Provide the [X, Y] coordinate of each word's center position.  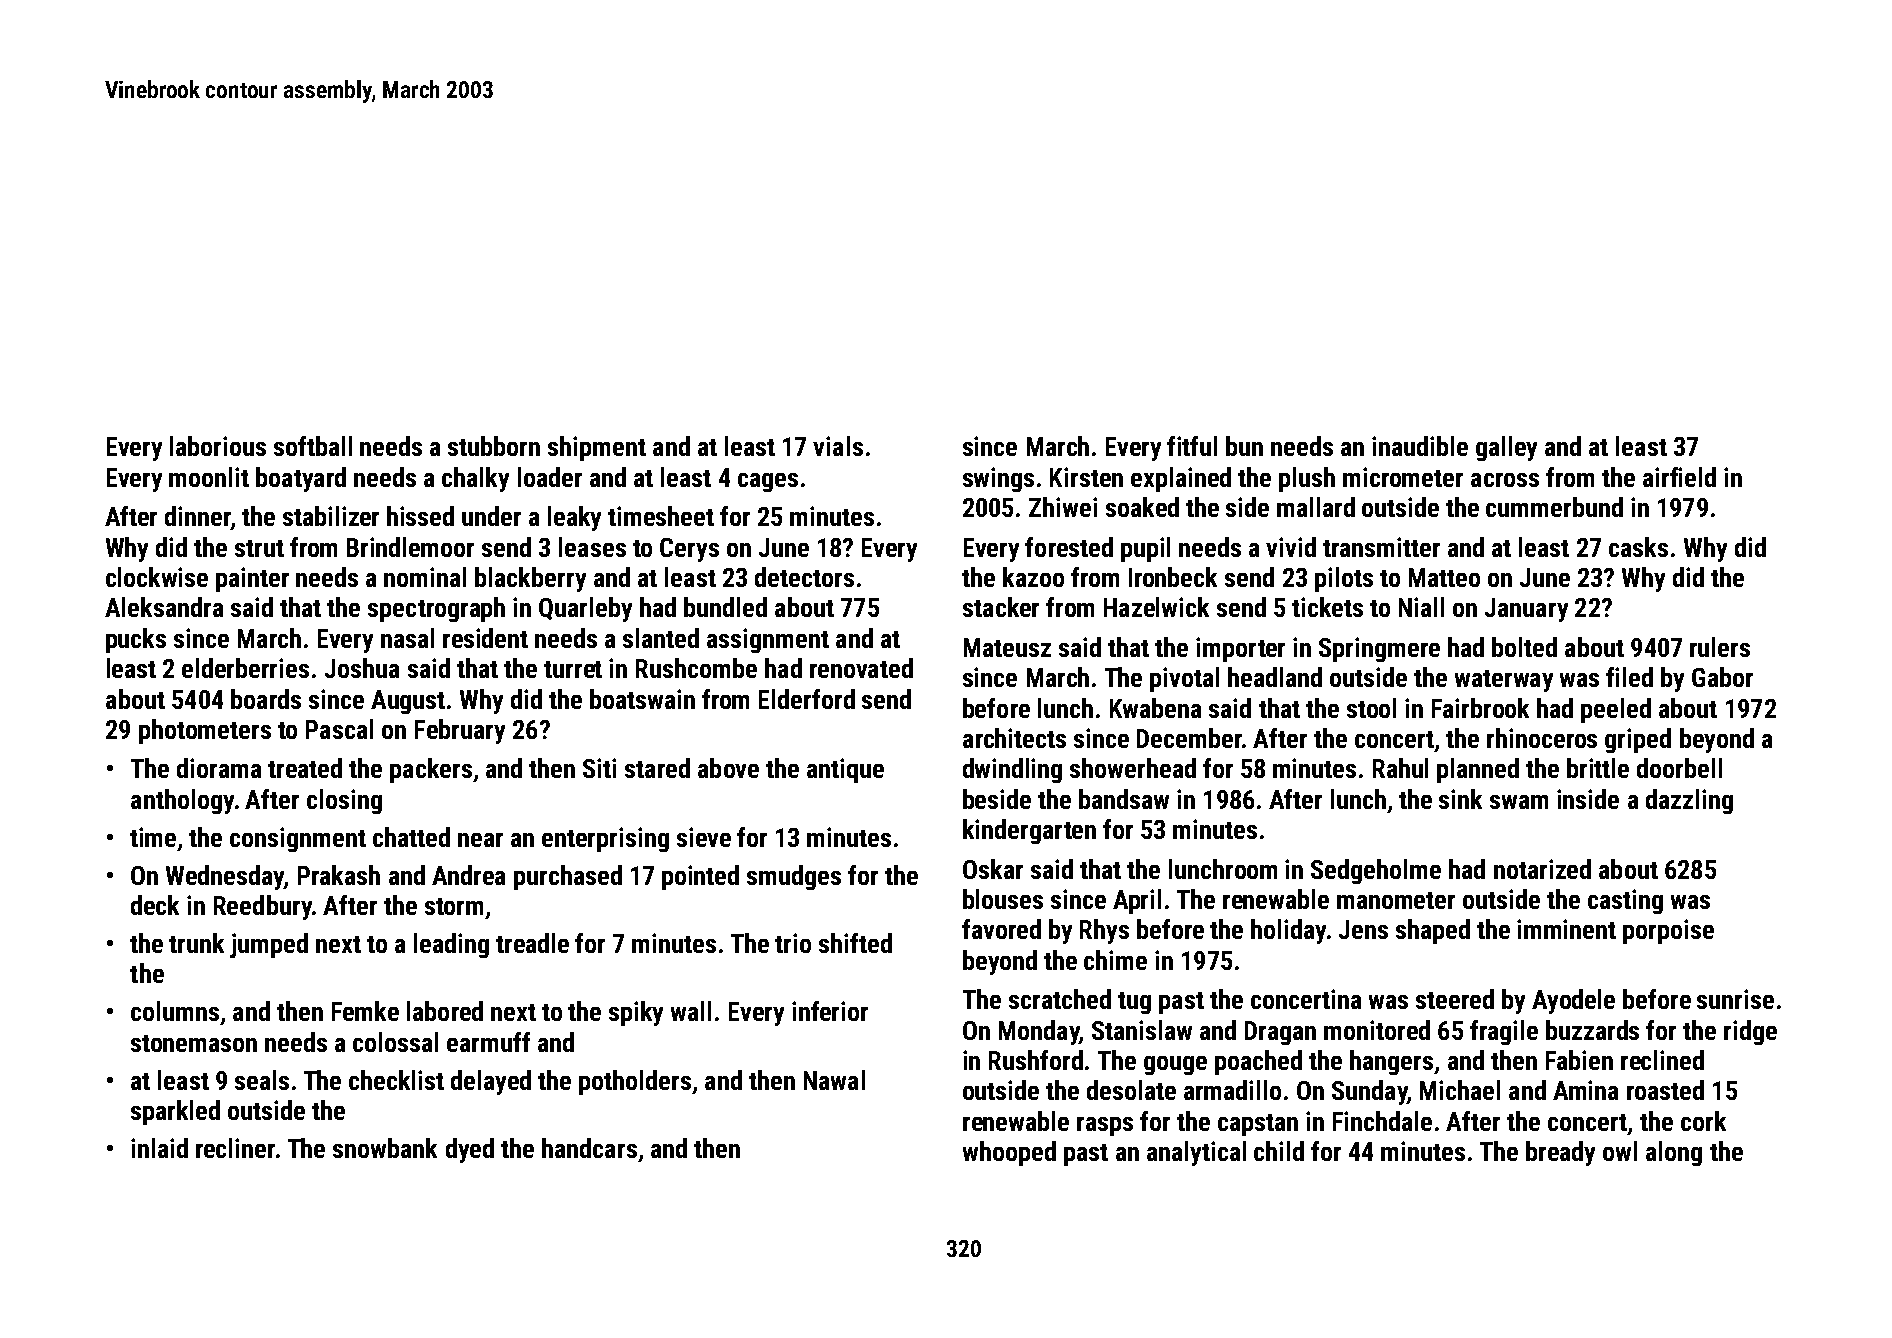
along [1674, 1153]
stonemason [194, 1043]
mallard [1316, 507]
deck [155, 905]
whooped [1009, 1153]
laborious [218, 446]
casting [1625, 901]
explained [1181, 479]
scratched [1060, 999]
